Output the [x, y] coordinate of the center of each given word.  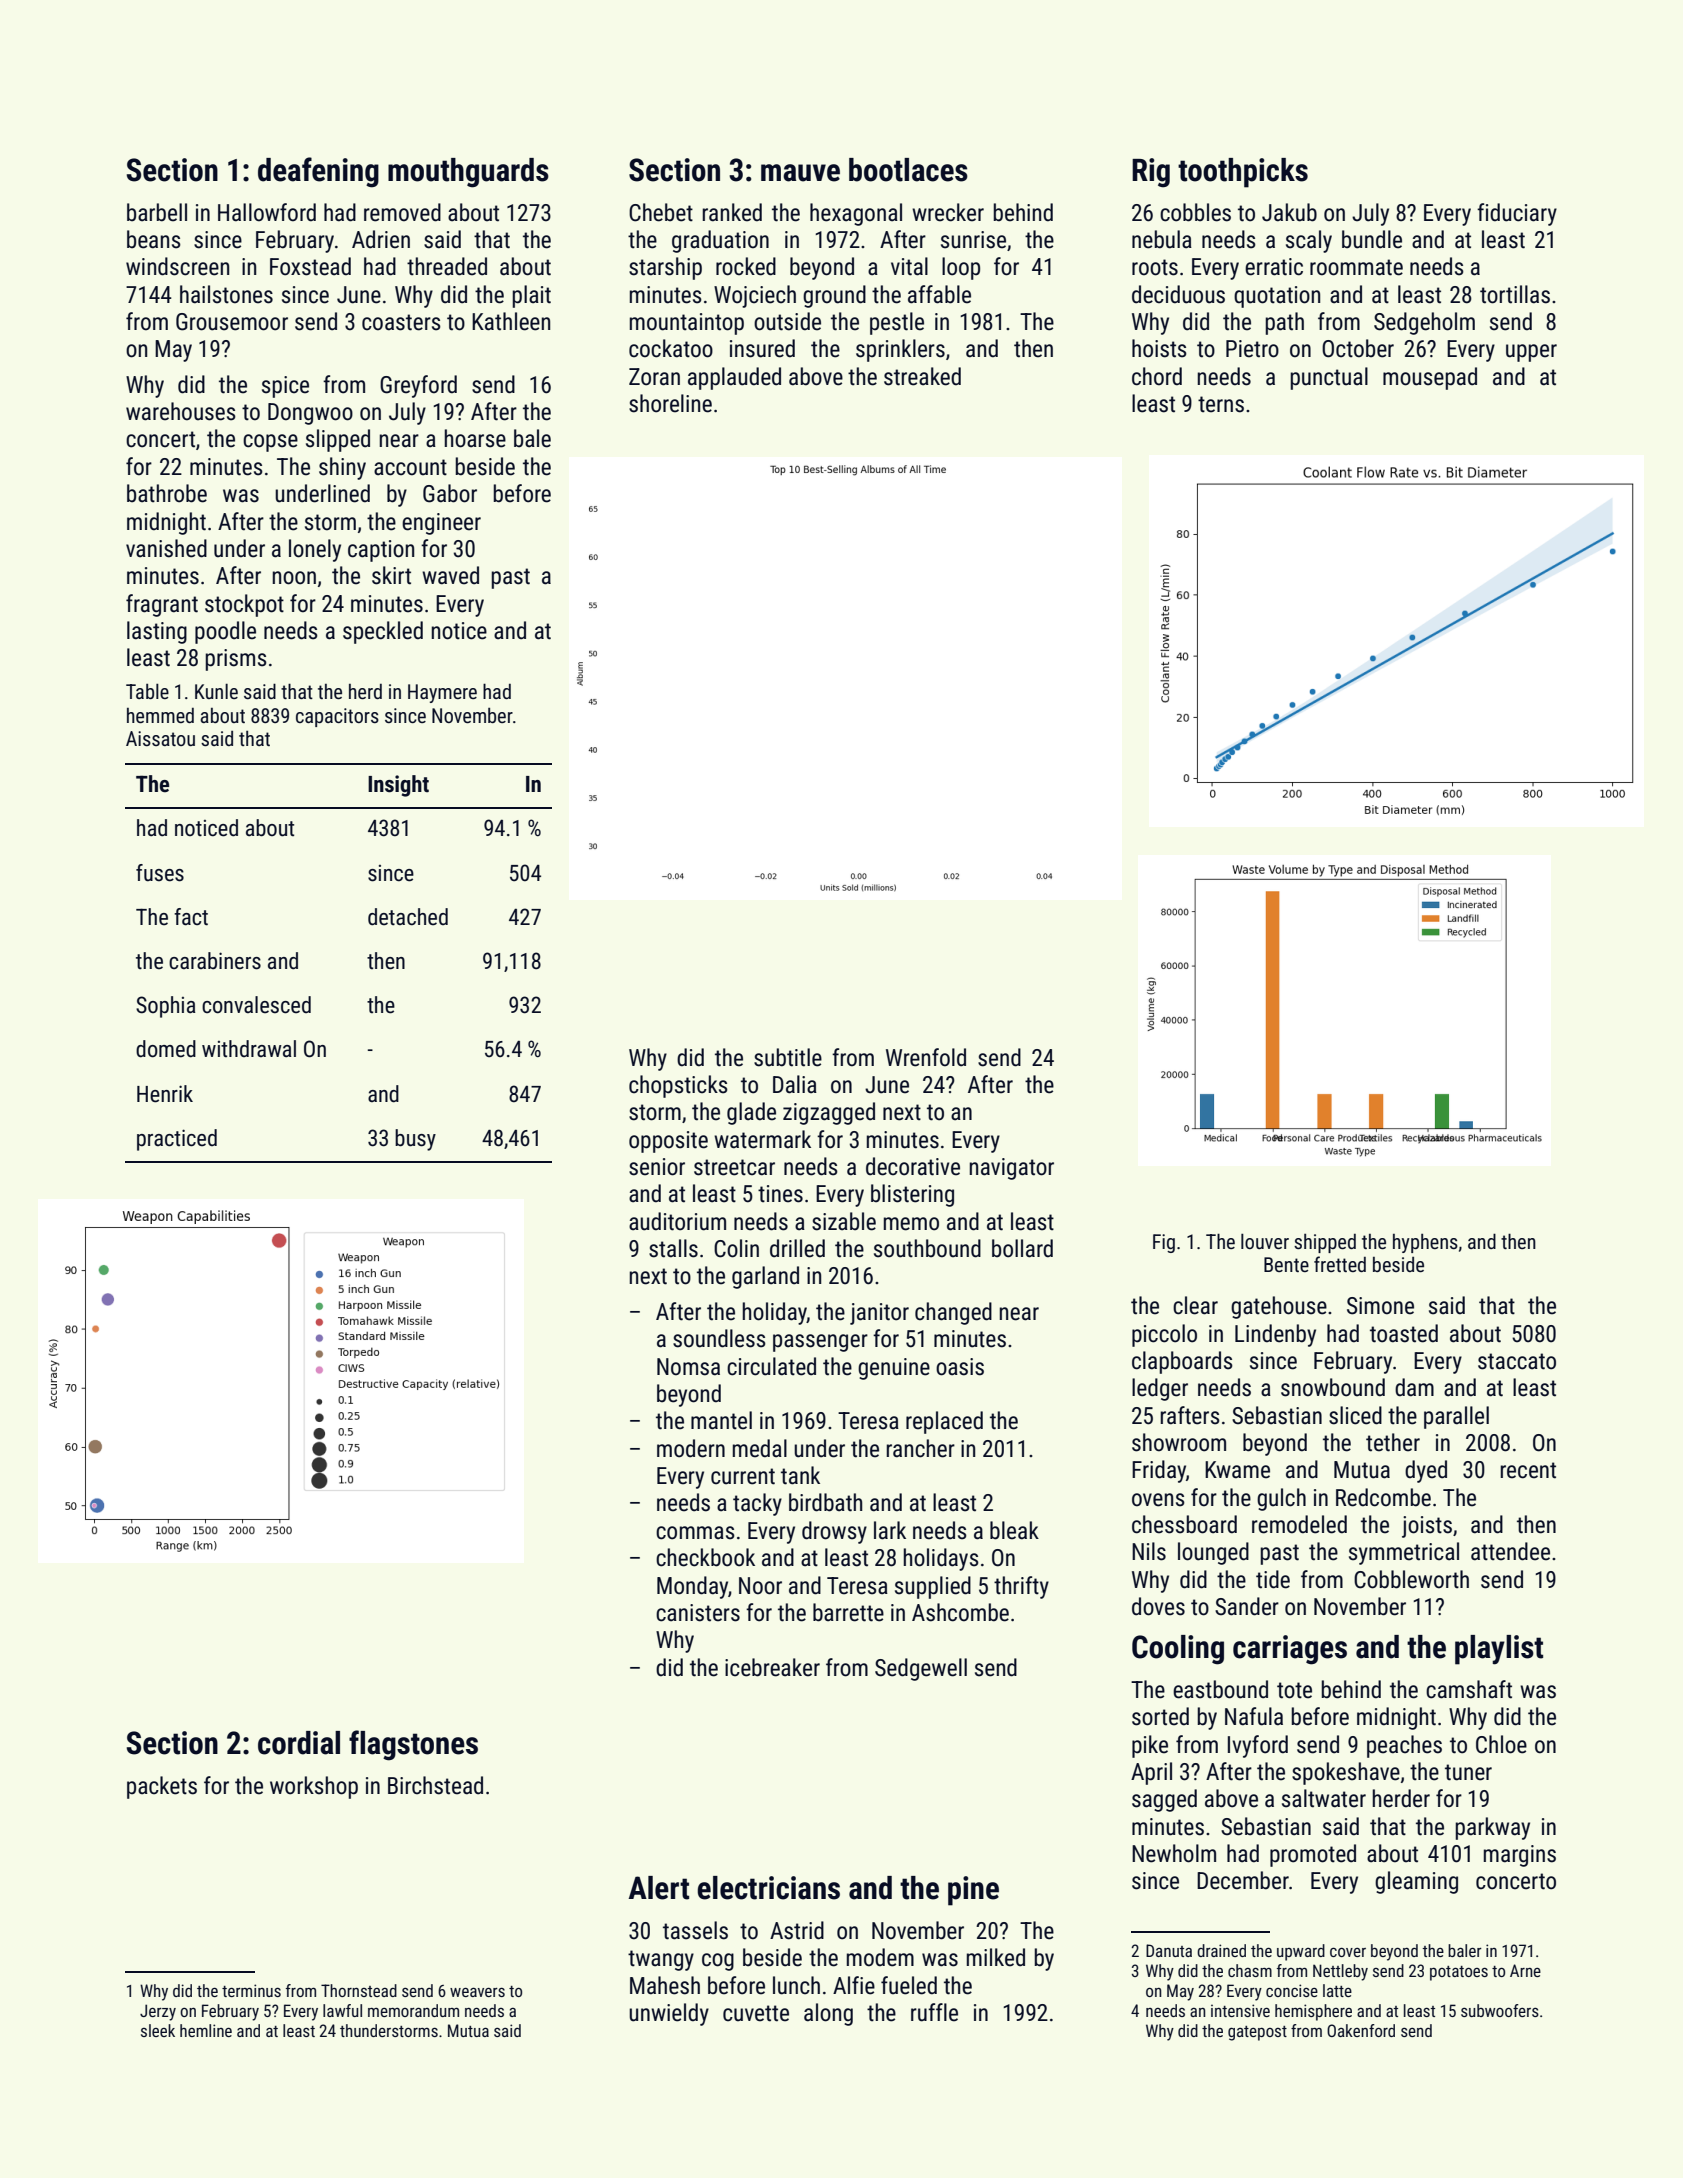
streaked [922, 376]
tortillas [1515, 294]
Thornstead [359, 1990]
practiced [177, 1140]
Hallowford [267, 212]
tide [1273, 1579]
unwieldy [669, 2014]
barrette [848, 1612]
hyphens [1425, 1243]
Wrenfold [926, 1057]
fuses [160, 873]
